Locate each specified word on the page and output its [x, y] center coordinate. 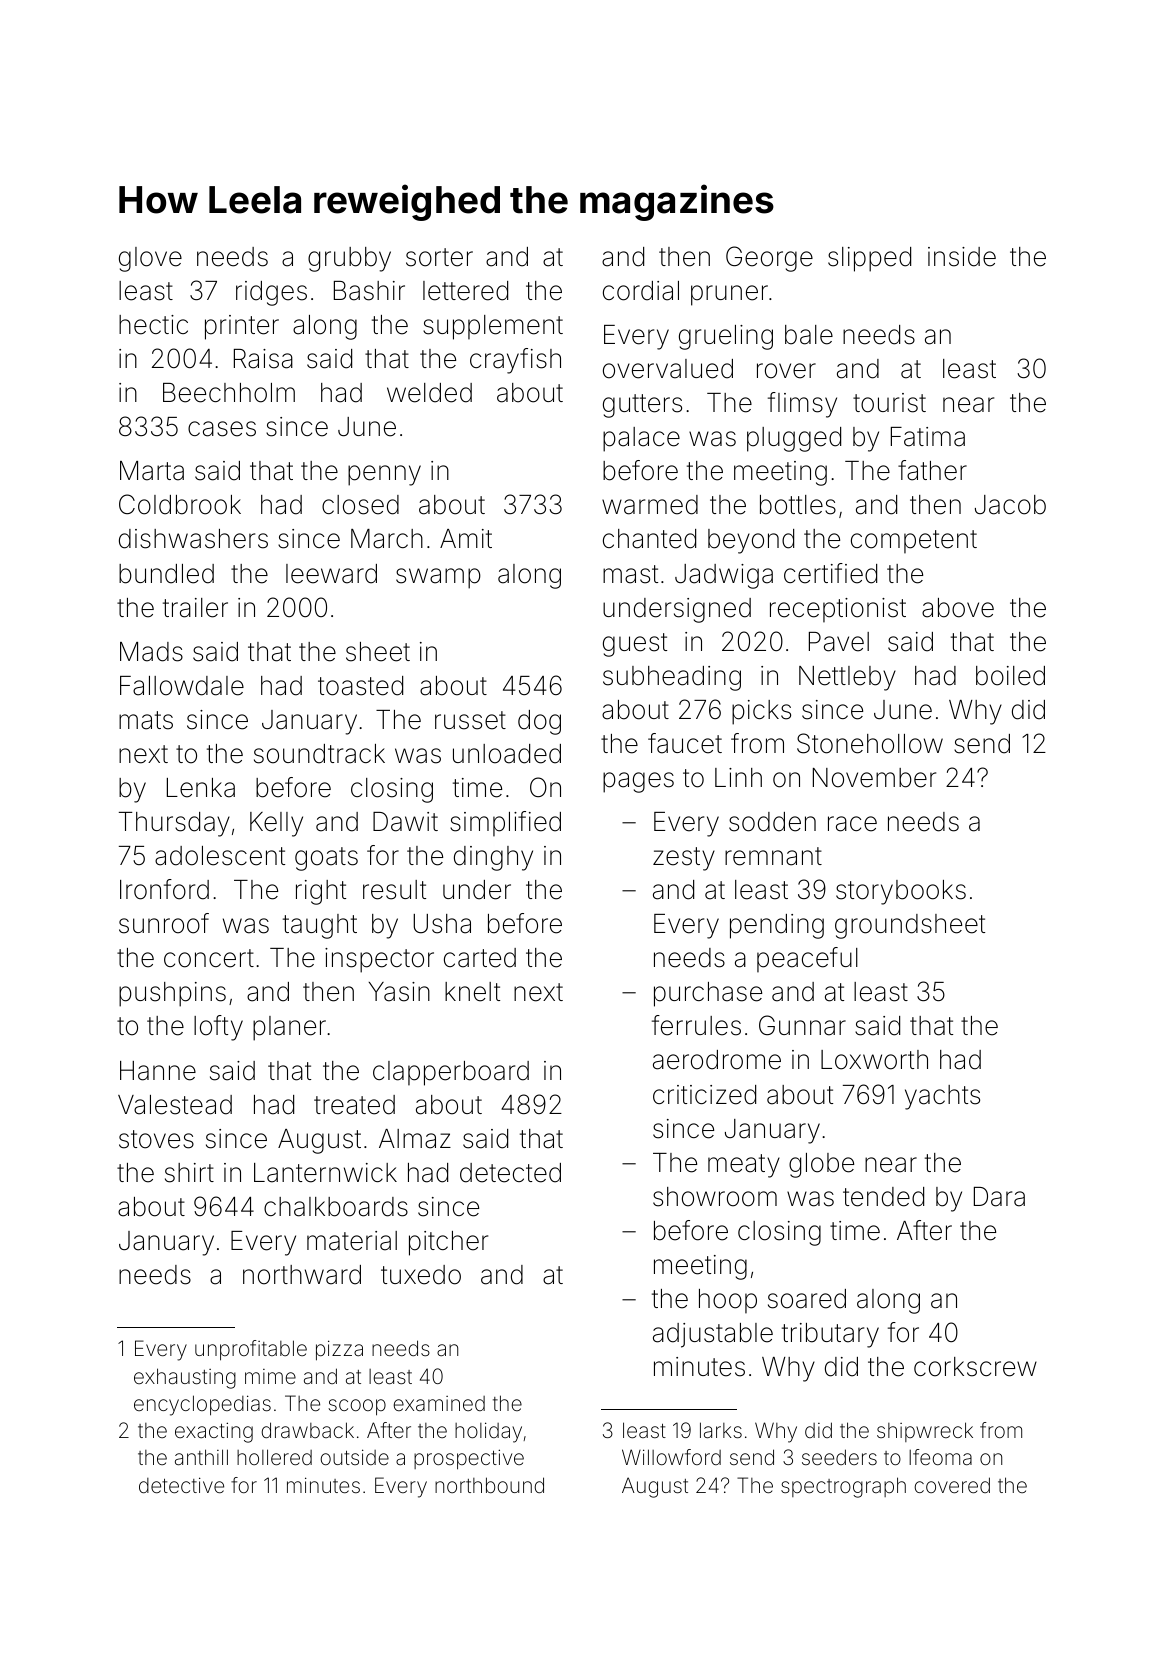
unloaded [507, 754]
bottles [798, 505]
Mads [151, 652]
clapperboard [451, 1073]
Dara [999, 1197]
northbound [489, 1485]
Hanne [158, 1071]
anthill [201, 1457]
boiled [1010, 676]
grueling [726, 337]
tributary [830, 1335]
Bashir [369, 291]
